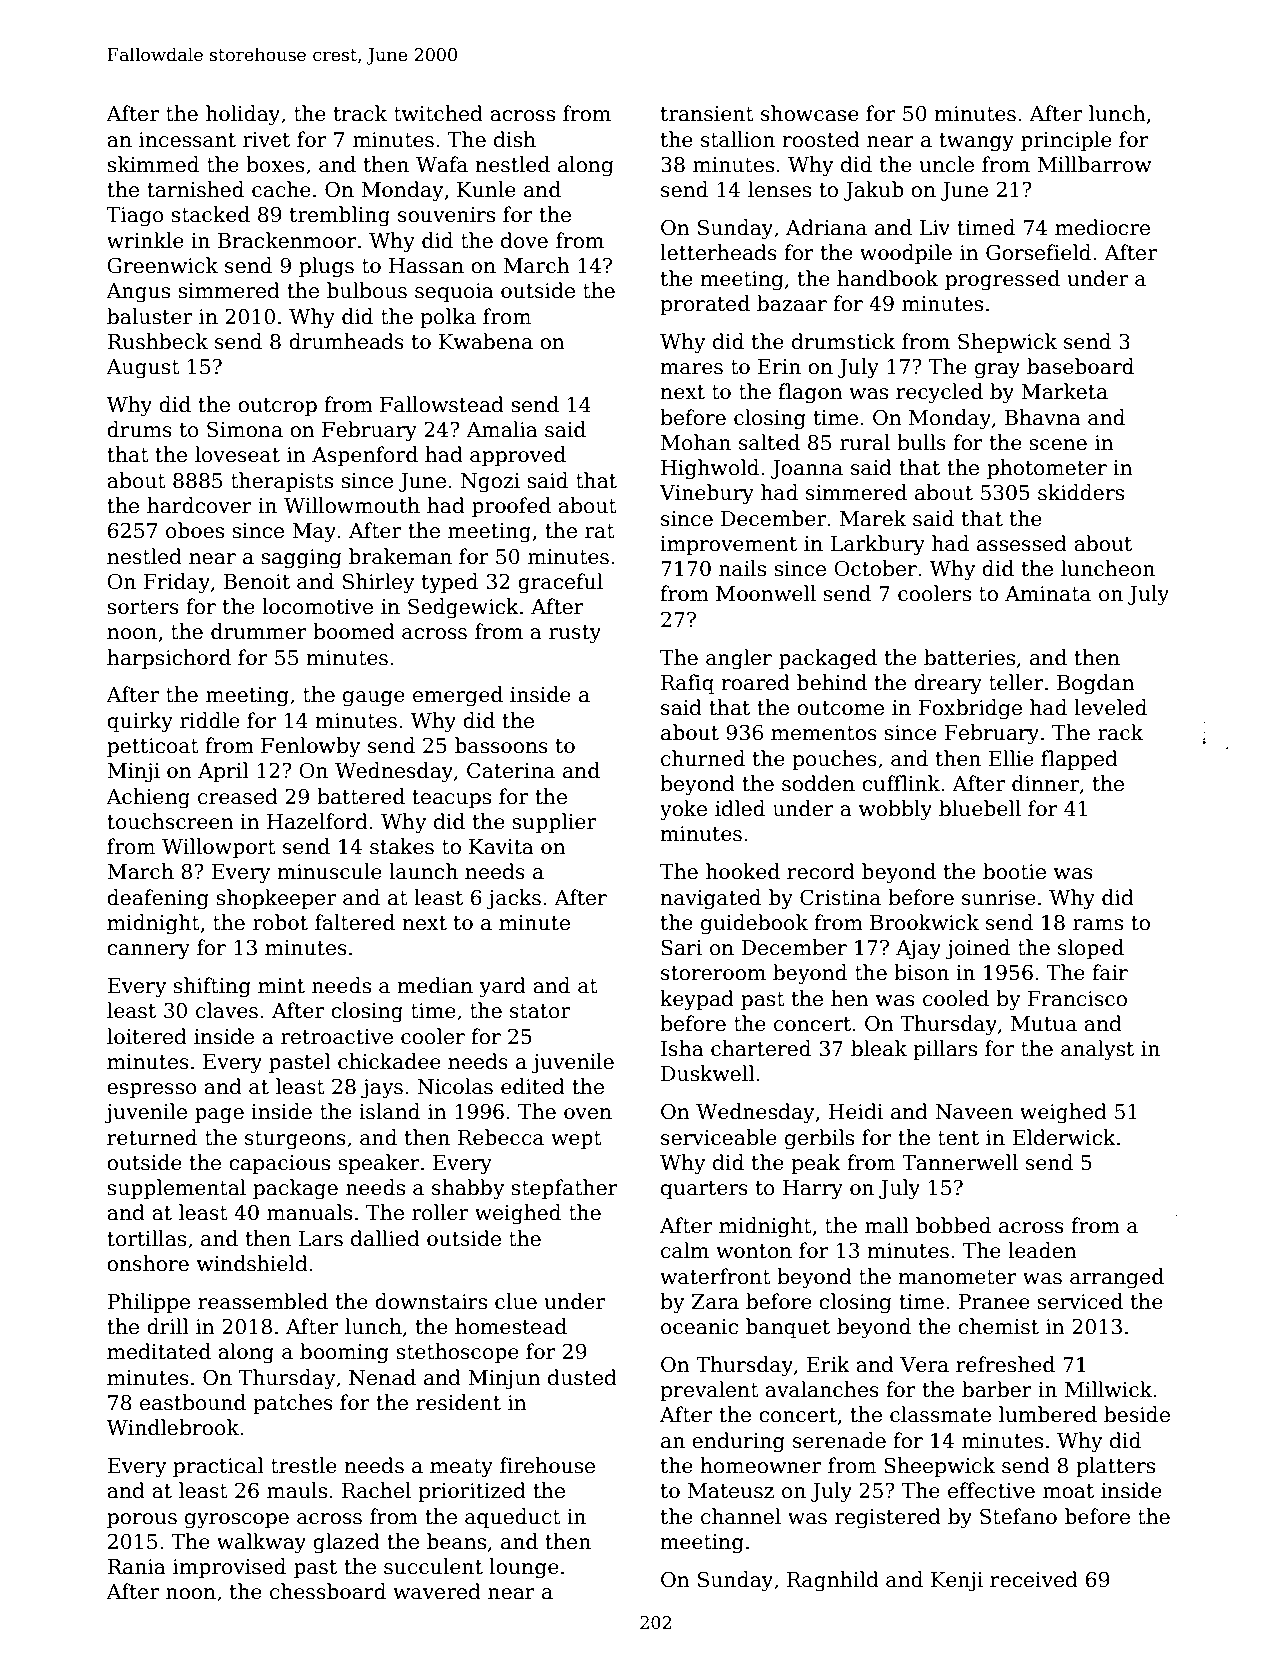 Image resolution: width=1279 pixels, height=1655 pixels. I want to click on handbook, so click(887, 278).
